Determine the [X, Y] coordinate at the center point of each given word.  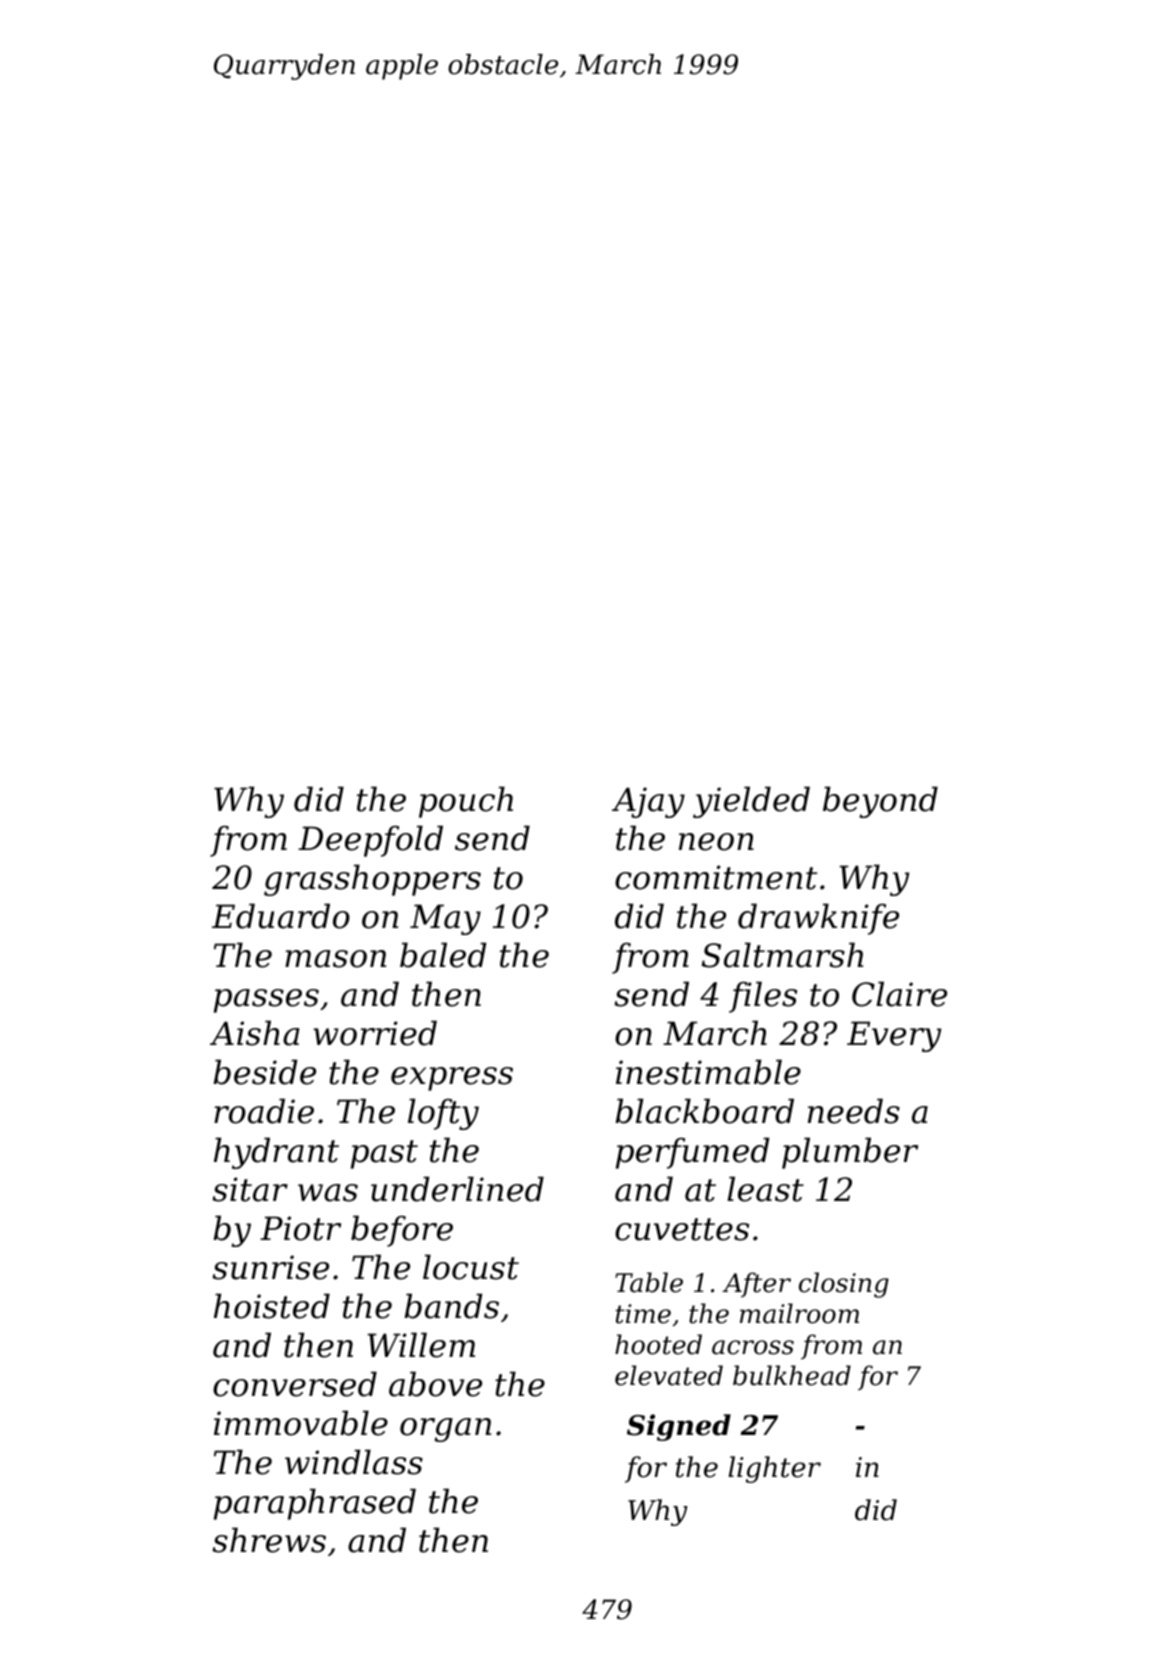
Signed [679, 1427]
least [765, 1189]
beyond [880, 802]
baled [443, 955]
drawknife [818, 919]
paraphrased [315, 1504]
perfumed [693, 1153]
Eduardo [281, 916]
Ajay [648, 802]
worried [375, 1033]
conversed [295, 1384]
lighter [774, 1469]
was [328, 1193]
